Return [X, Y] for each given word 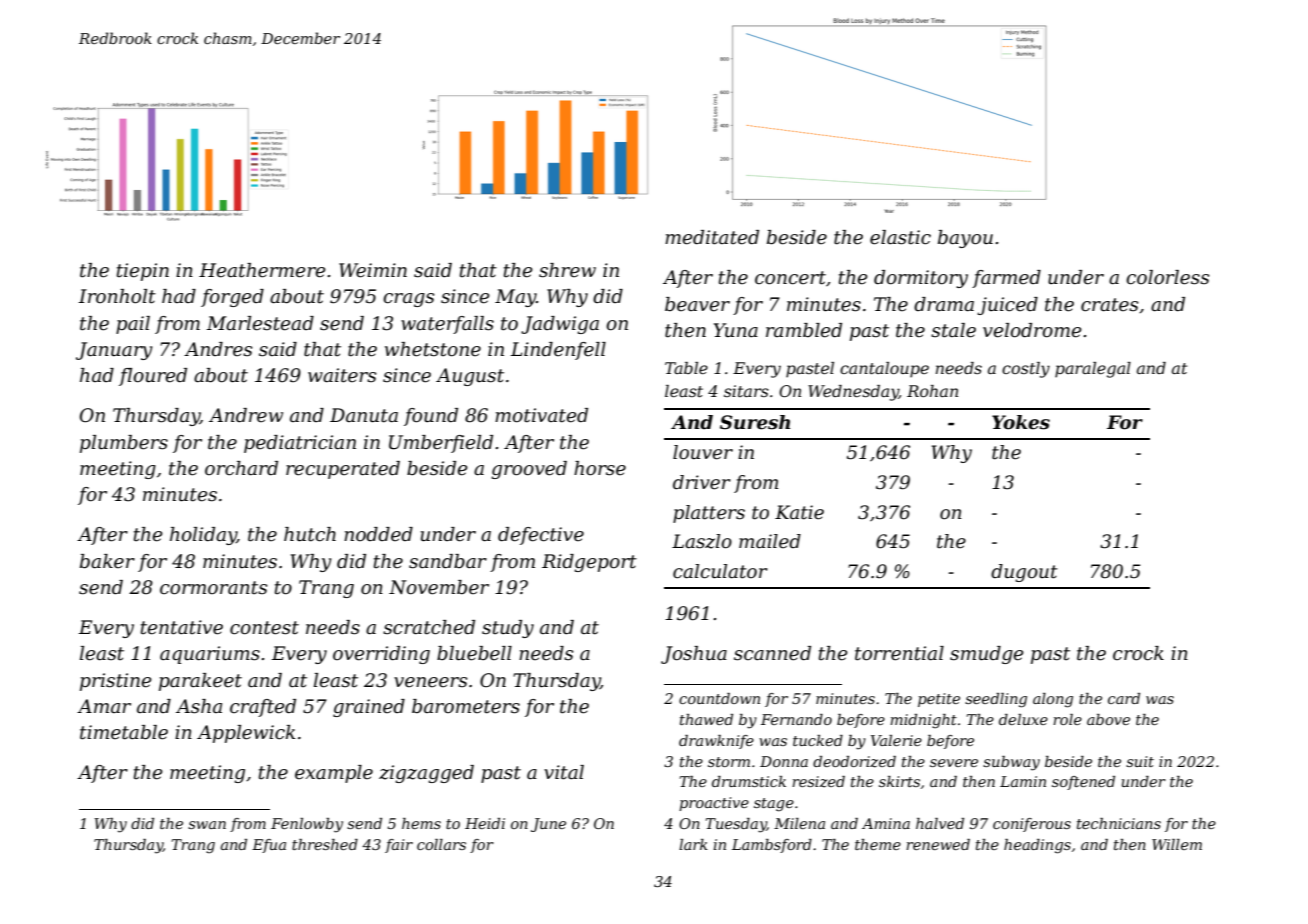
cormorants [213, 588]
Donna [784, 761]
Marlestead [260, 323]
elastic [900, 237]
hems [421, 823]
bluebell [474, 653]
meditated [712, 237]
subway [1011, 763]
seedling [996, 700]
